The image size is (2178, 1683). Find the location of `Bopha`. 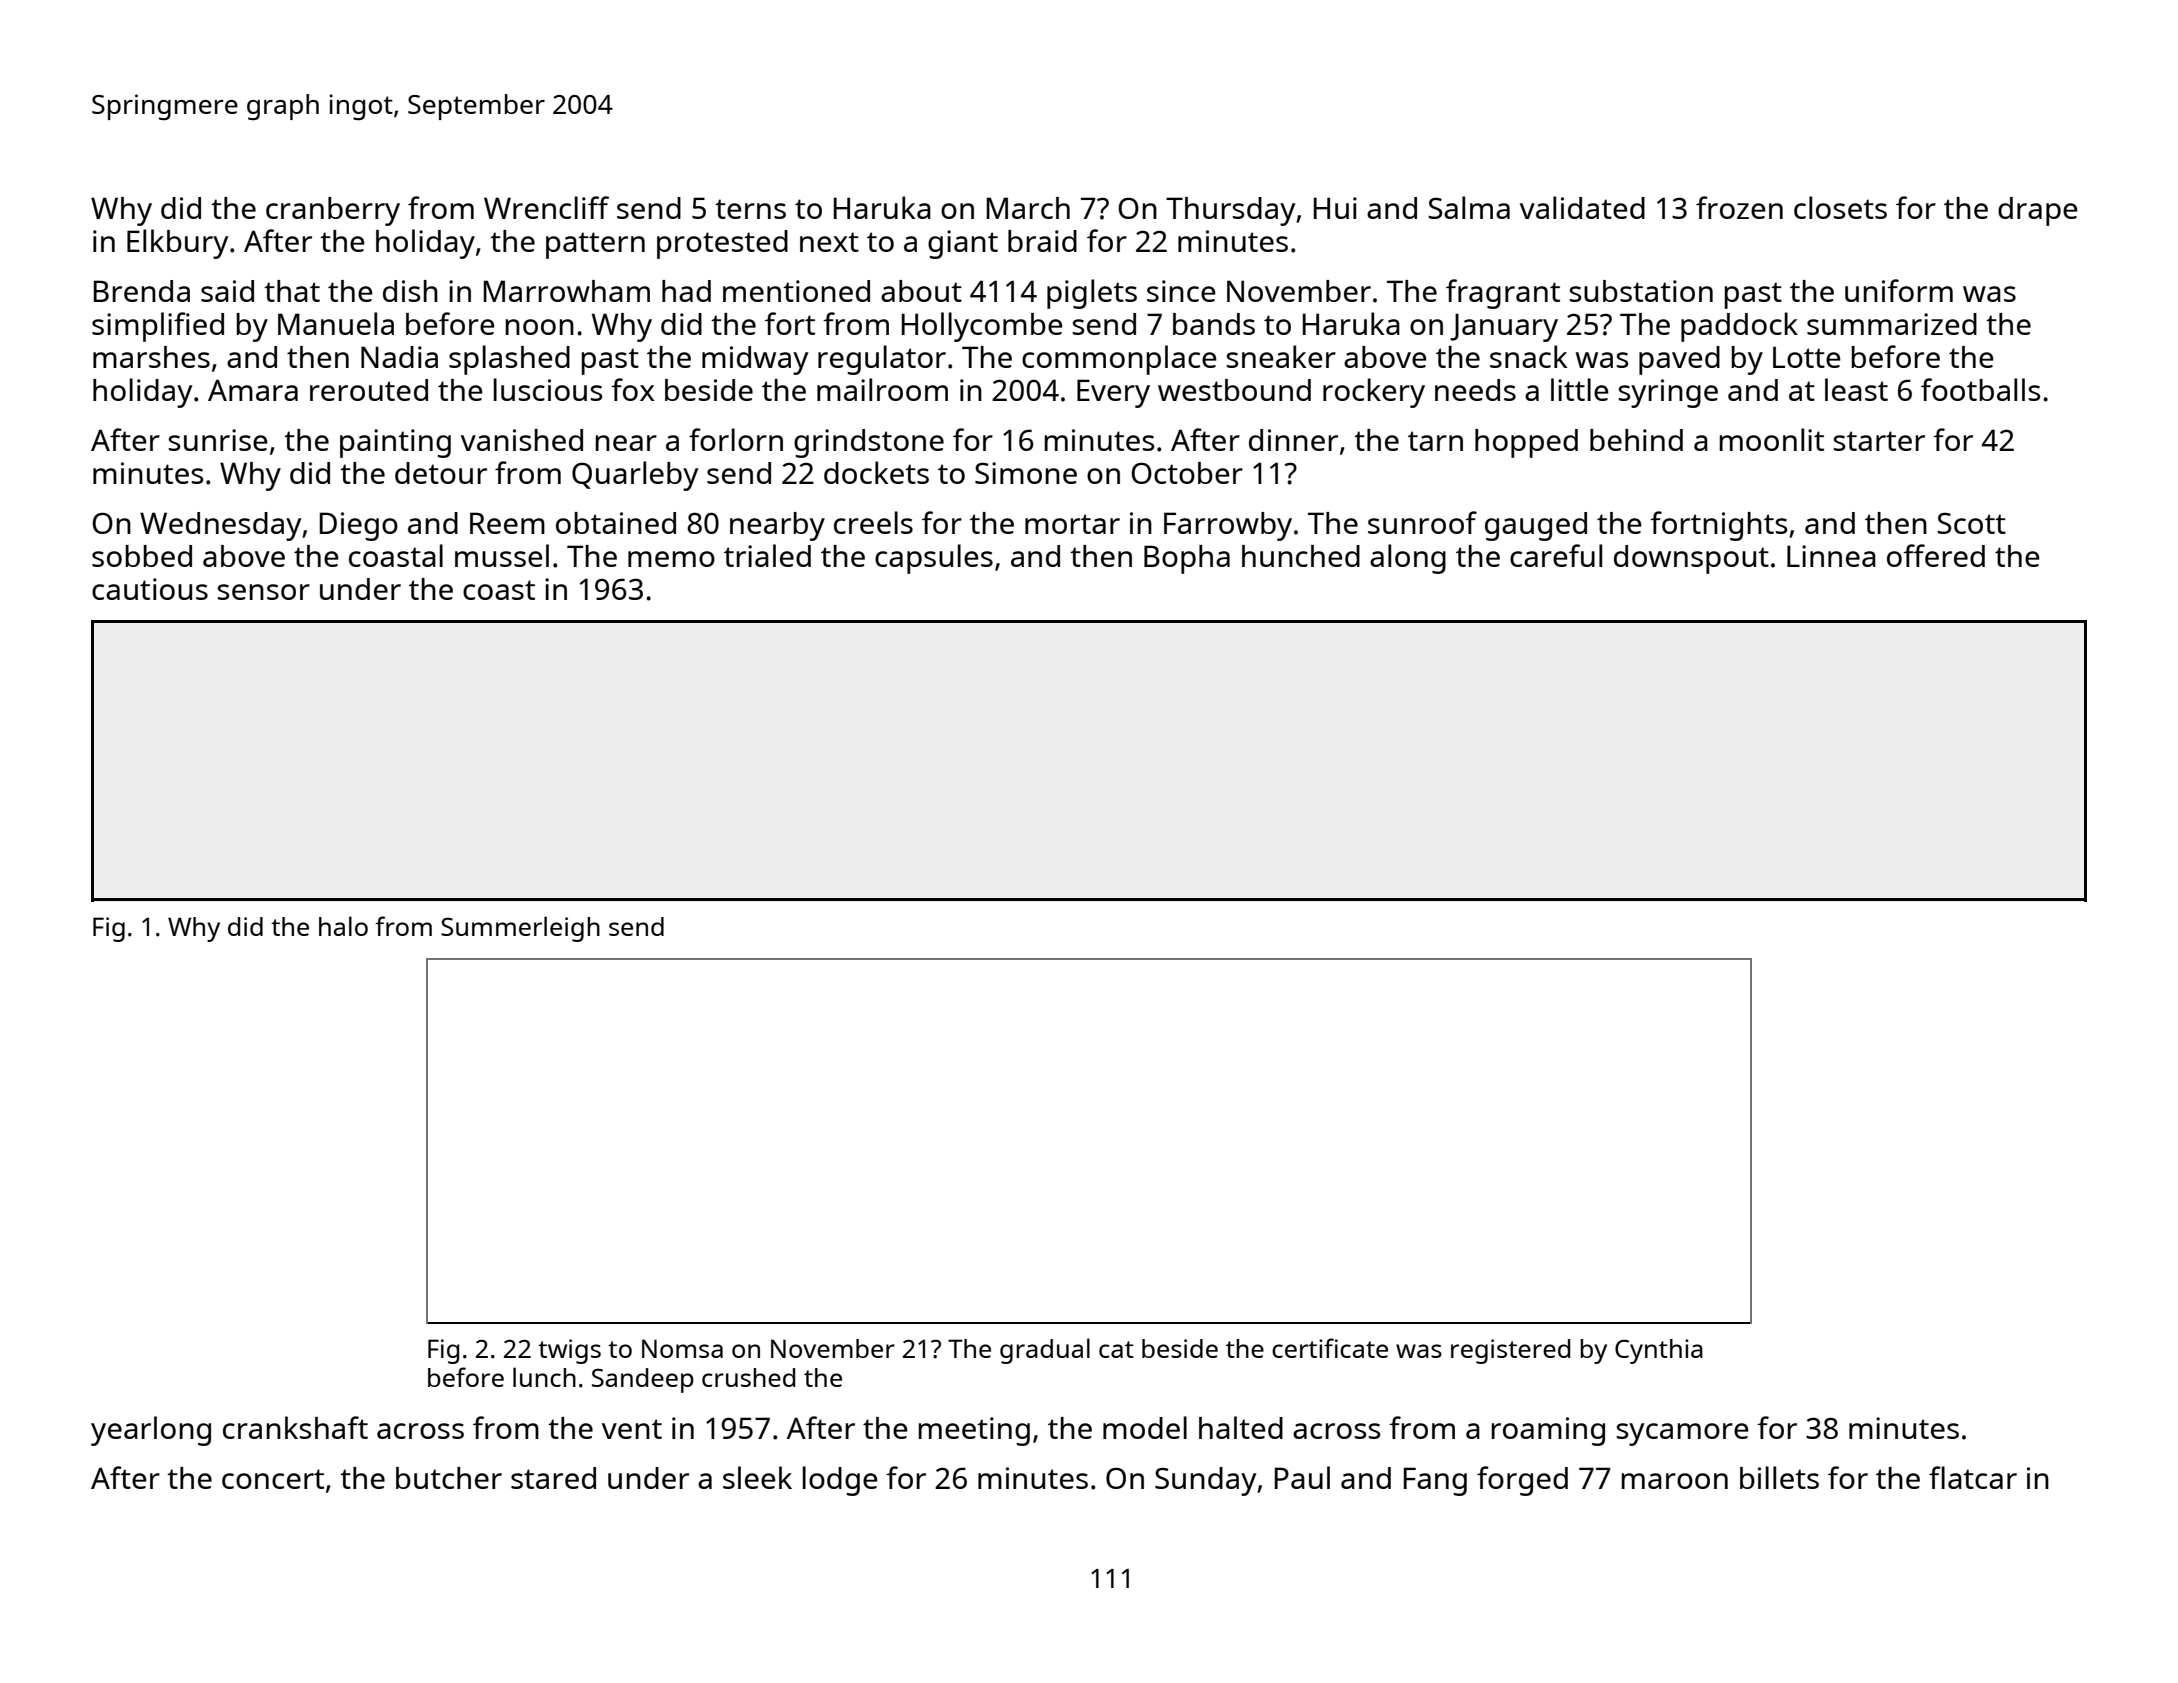

Bopha is located at coordinates (1187, 559).
